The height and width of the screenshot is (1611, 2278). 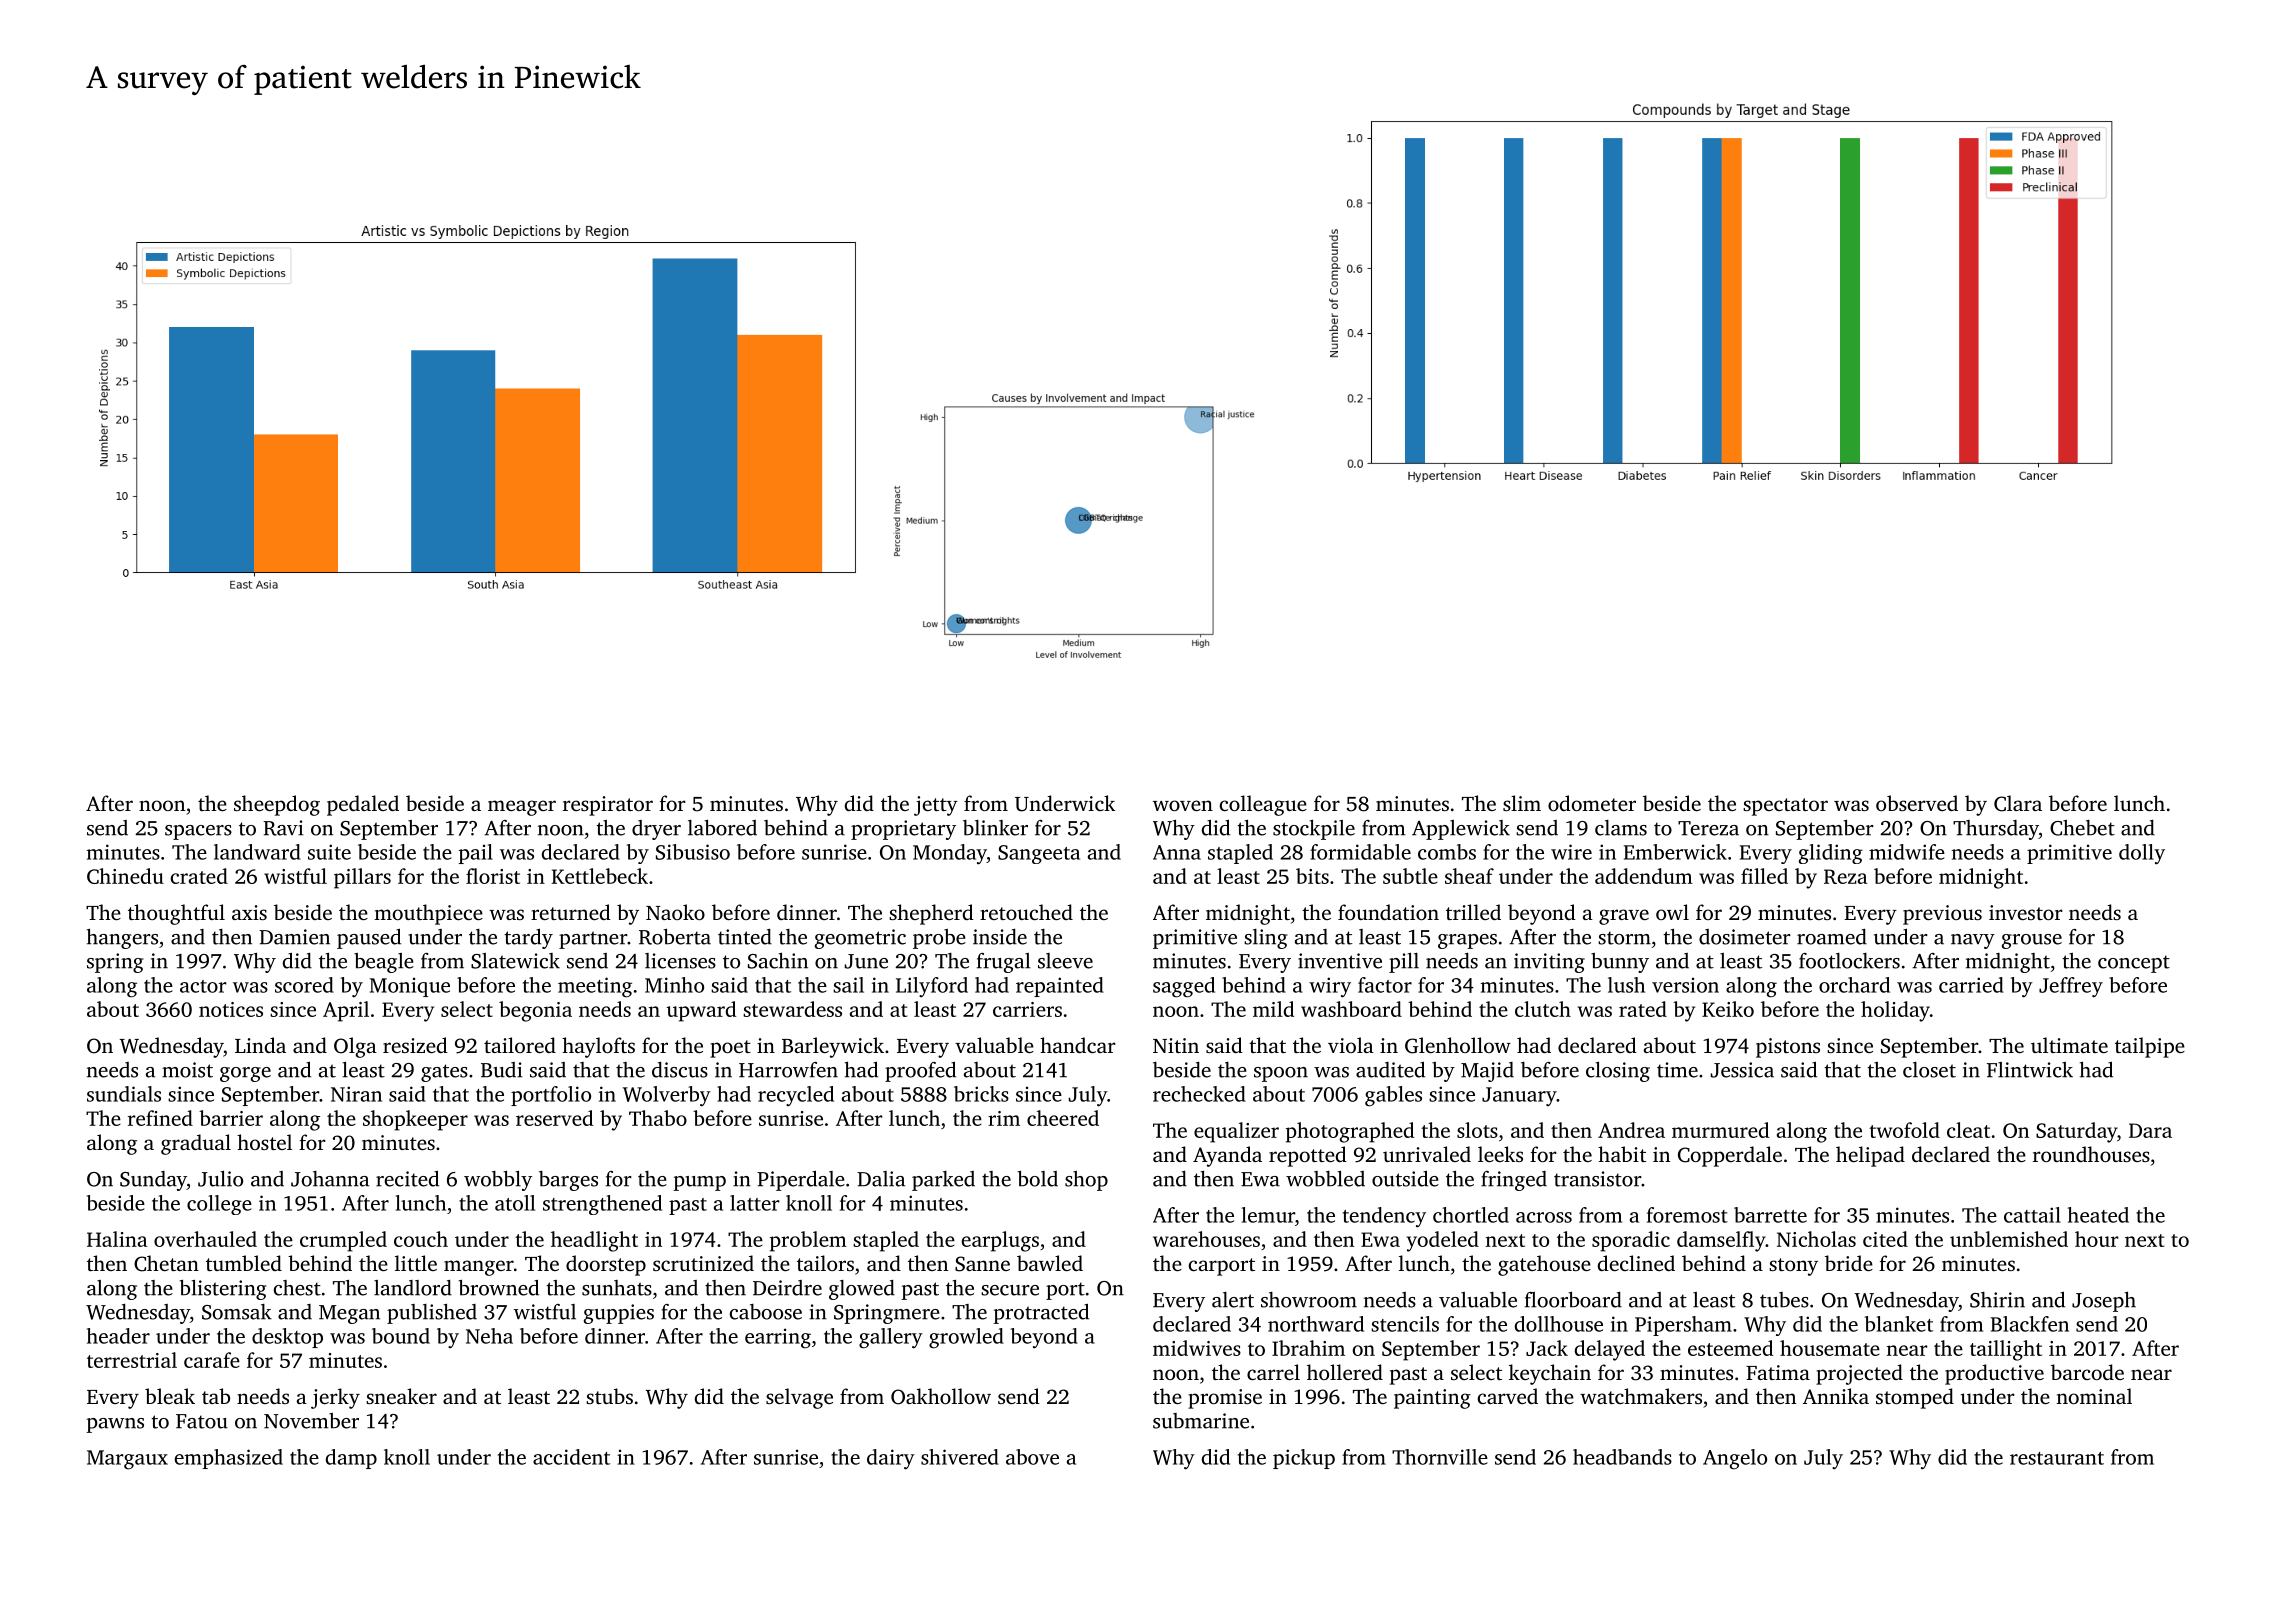 What do you see at coordinates (699, 1183) in the screenshot?
I see `pump` at bounding box center [699, 1183].
